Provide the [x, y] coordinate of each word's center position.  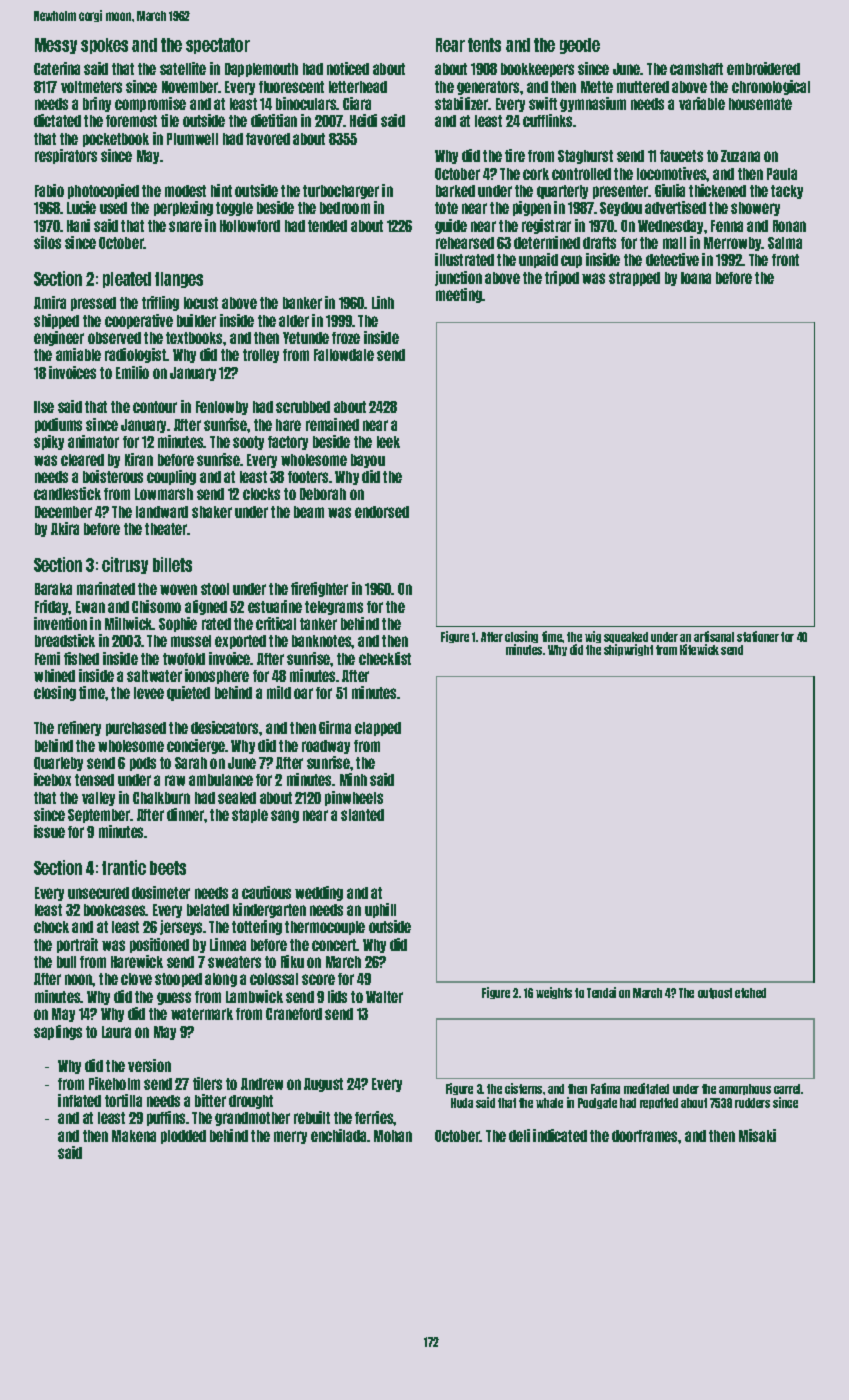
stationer [758, 636]
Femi [47, 658]
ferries [374, 1117]
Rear [450, 45]
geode [580, 46]
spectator [218, 46]
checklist [385, 658]
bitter [210, 1100]
